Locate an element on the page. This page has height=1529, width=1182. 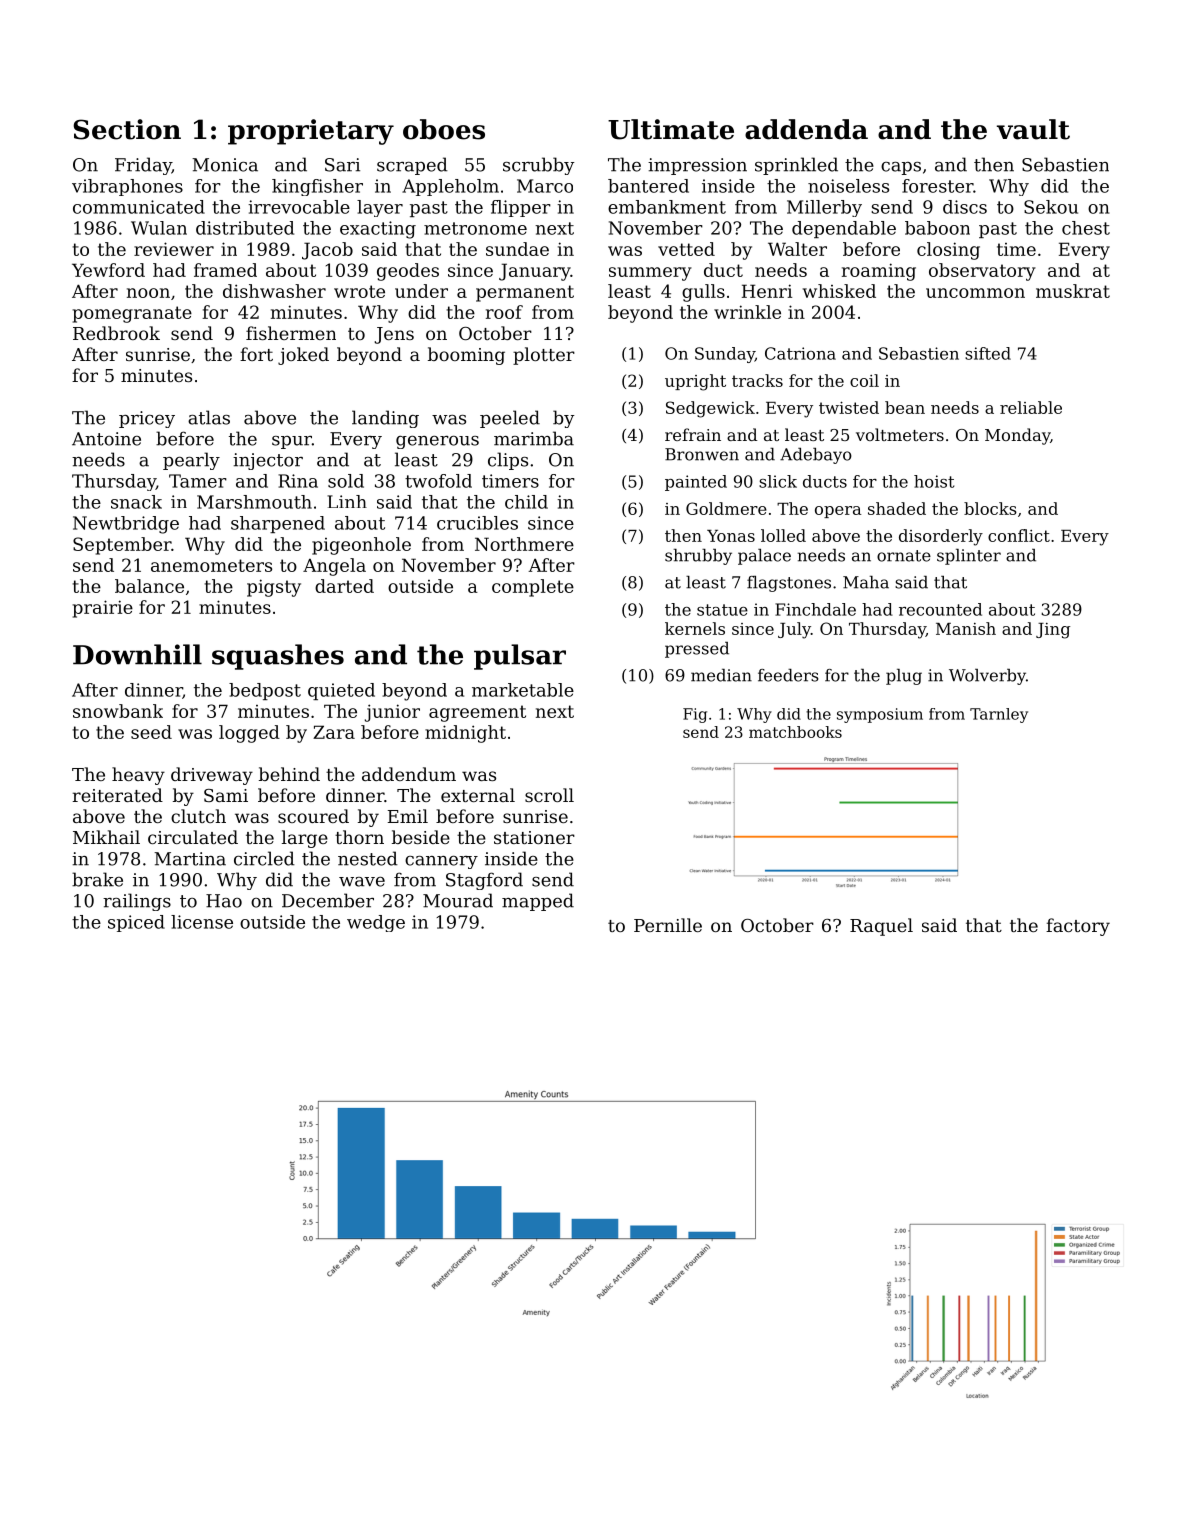
landing is located at coordinates (385, 419).
